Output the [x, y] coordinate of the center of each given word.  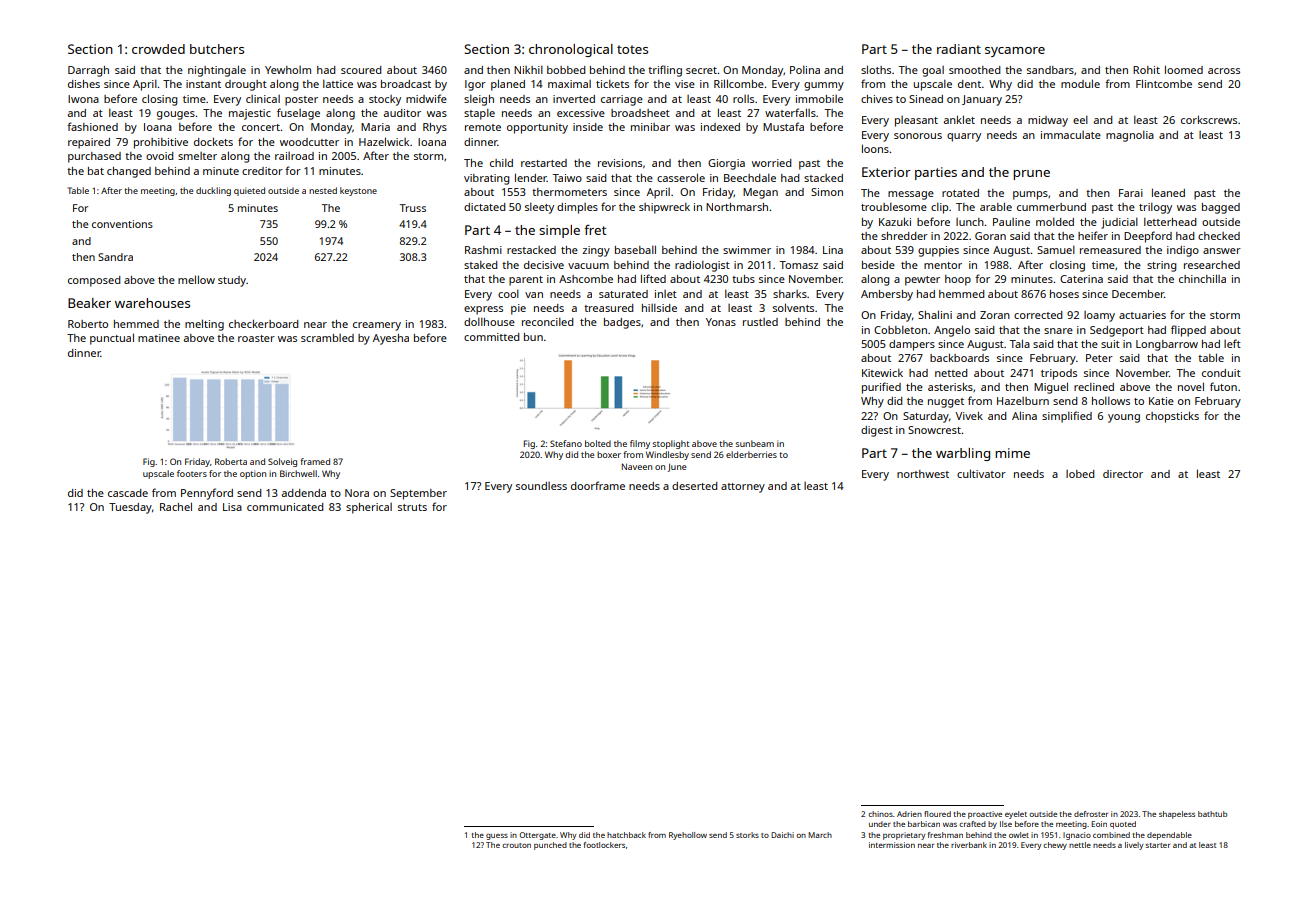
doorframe [598, 485]
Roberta [231, 461]
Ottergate [538, 836]
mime [1012, 453]
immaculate [1071, 135]
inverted [574, 99]
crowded [158, 49]
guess [497, 837]
